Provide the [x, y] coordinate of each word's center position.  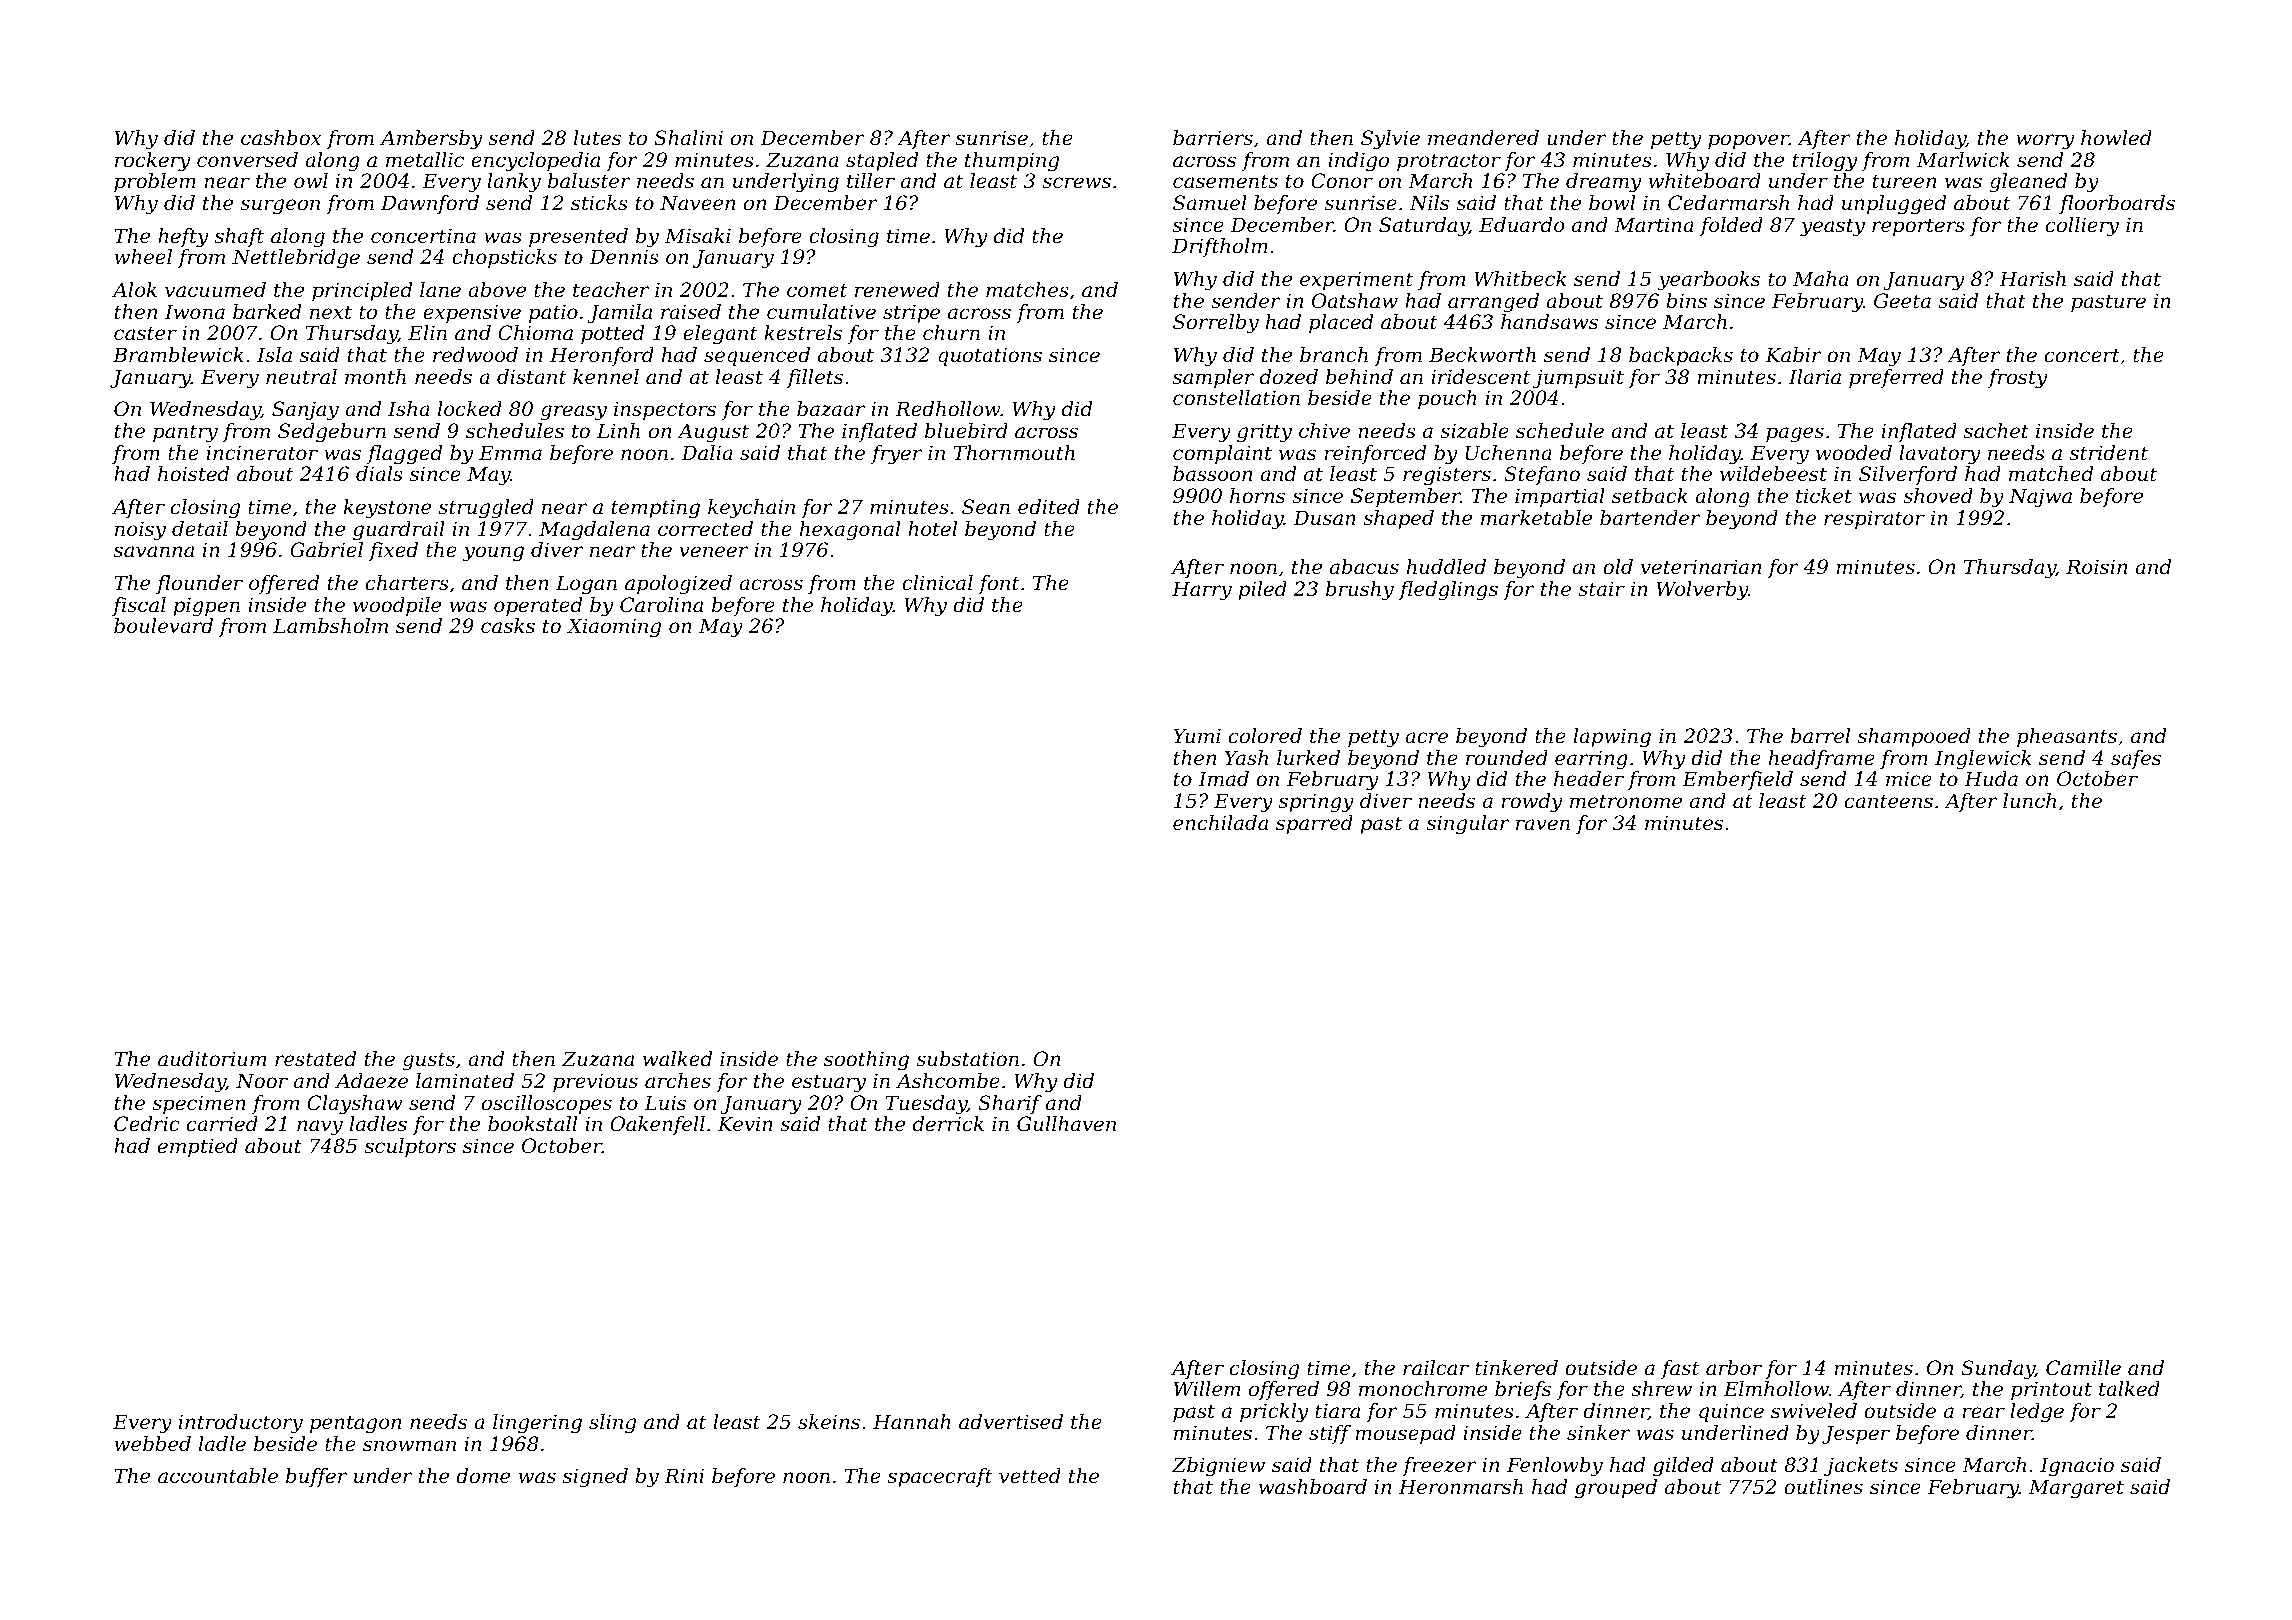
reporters [1918, 227]
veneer [713, 552]
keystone [387, 509]
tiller [871, 181]
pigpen [206, 607]
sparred [1314, 824]
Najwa [2040, 498]
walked [677, 1059]
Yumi [1197, 736]
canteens [1889, 801]
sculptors [410, 1147]
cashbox [281, 138]
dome [483, 1475]
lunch [2029, 801]
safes [2136, 759]
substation [967, 1059]
